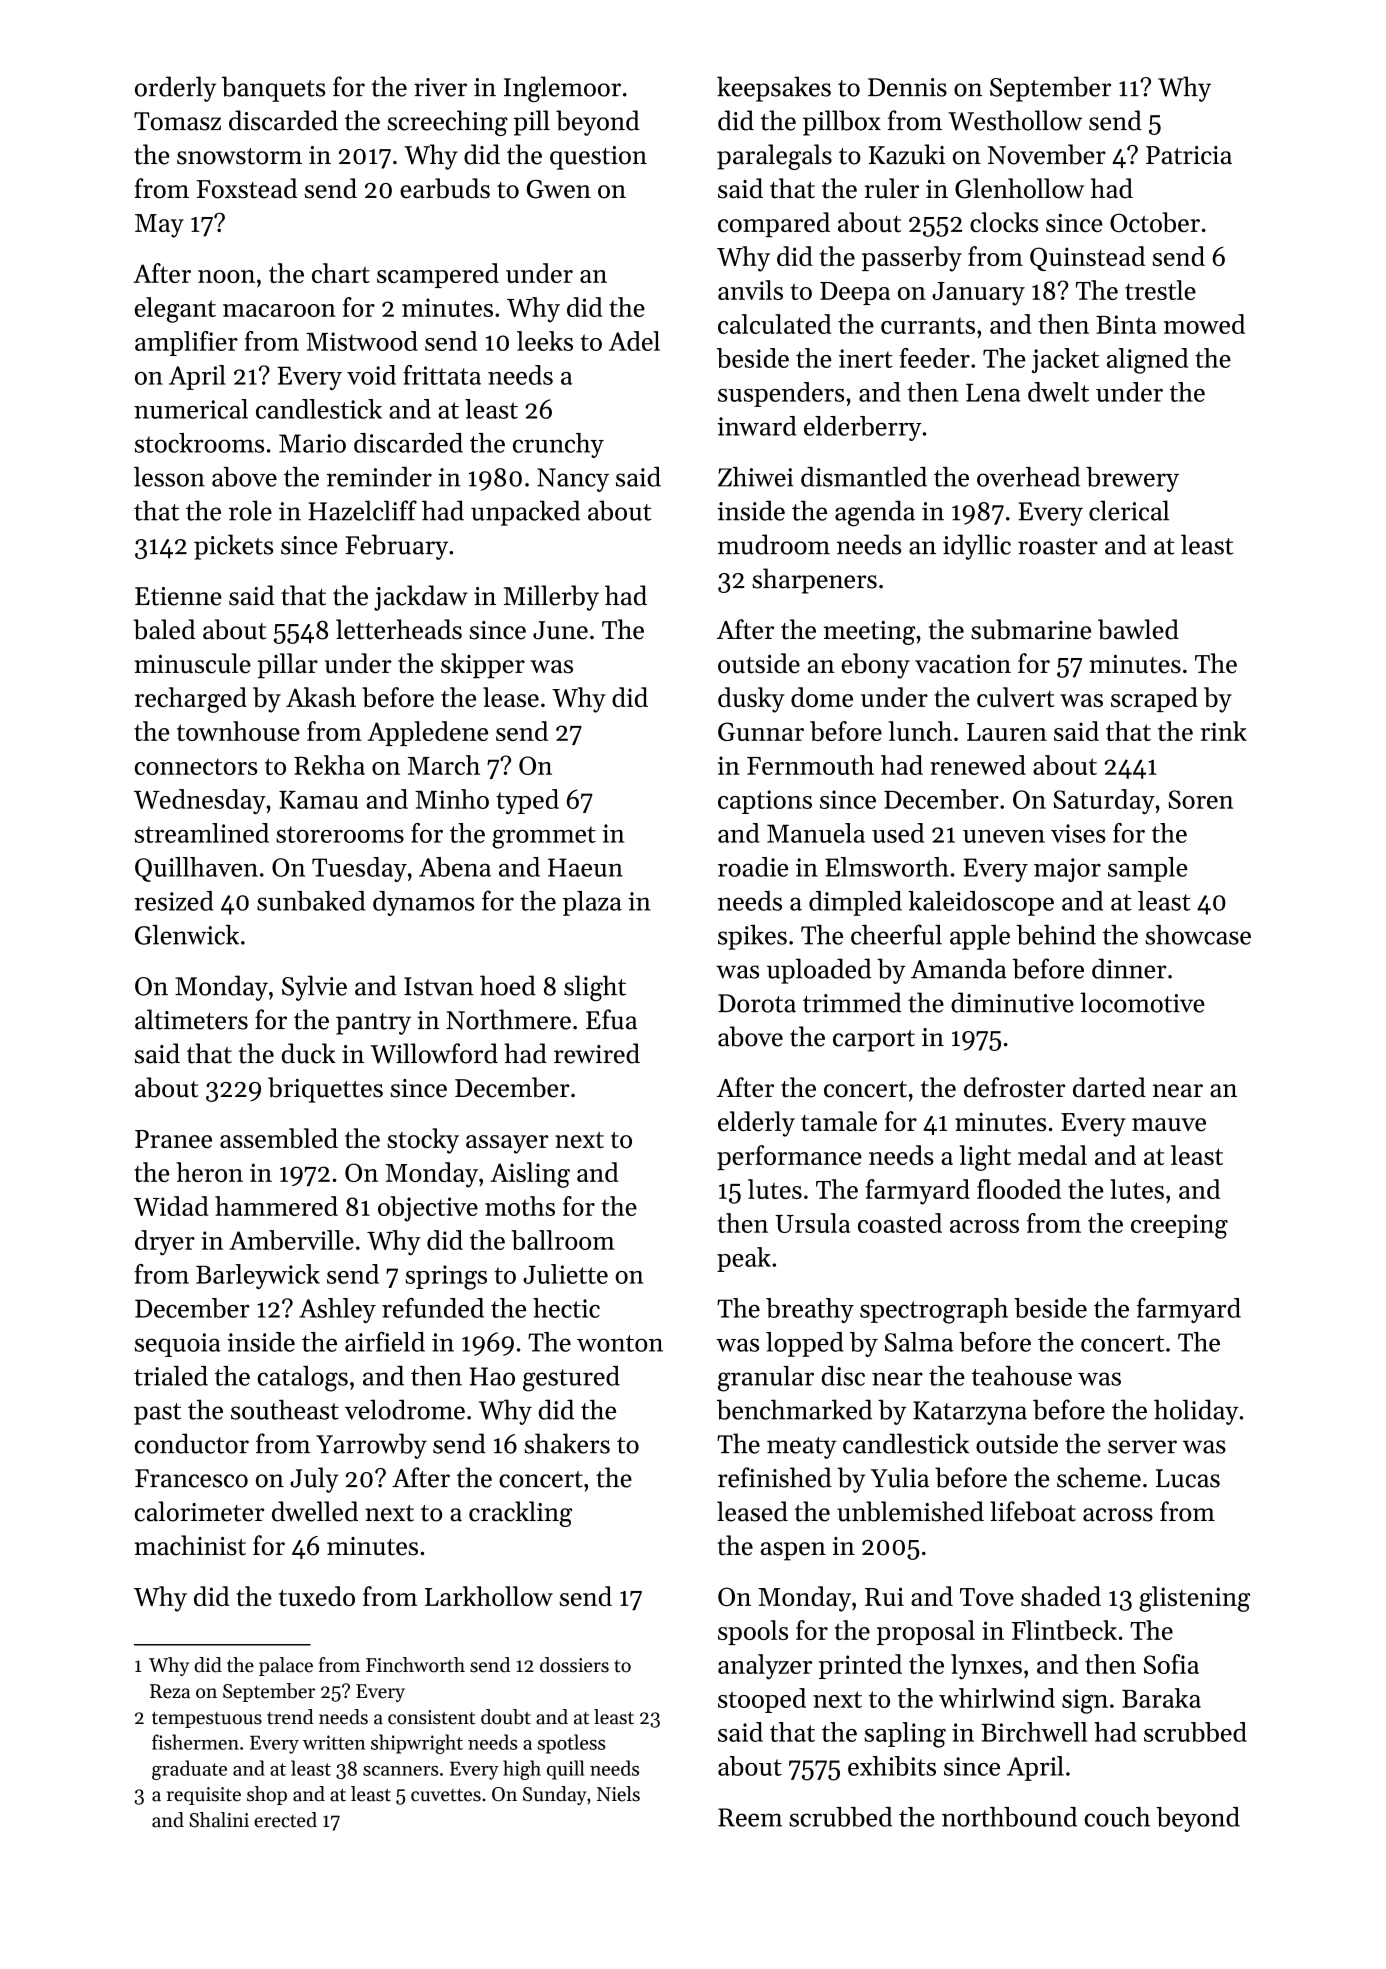  Describe the element at coordinates (1189, 155) in the screenshot. I see `Patricia` at that location.
